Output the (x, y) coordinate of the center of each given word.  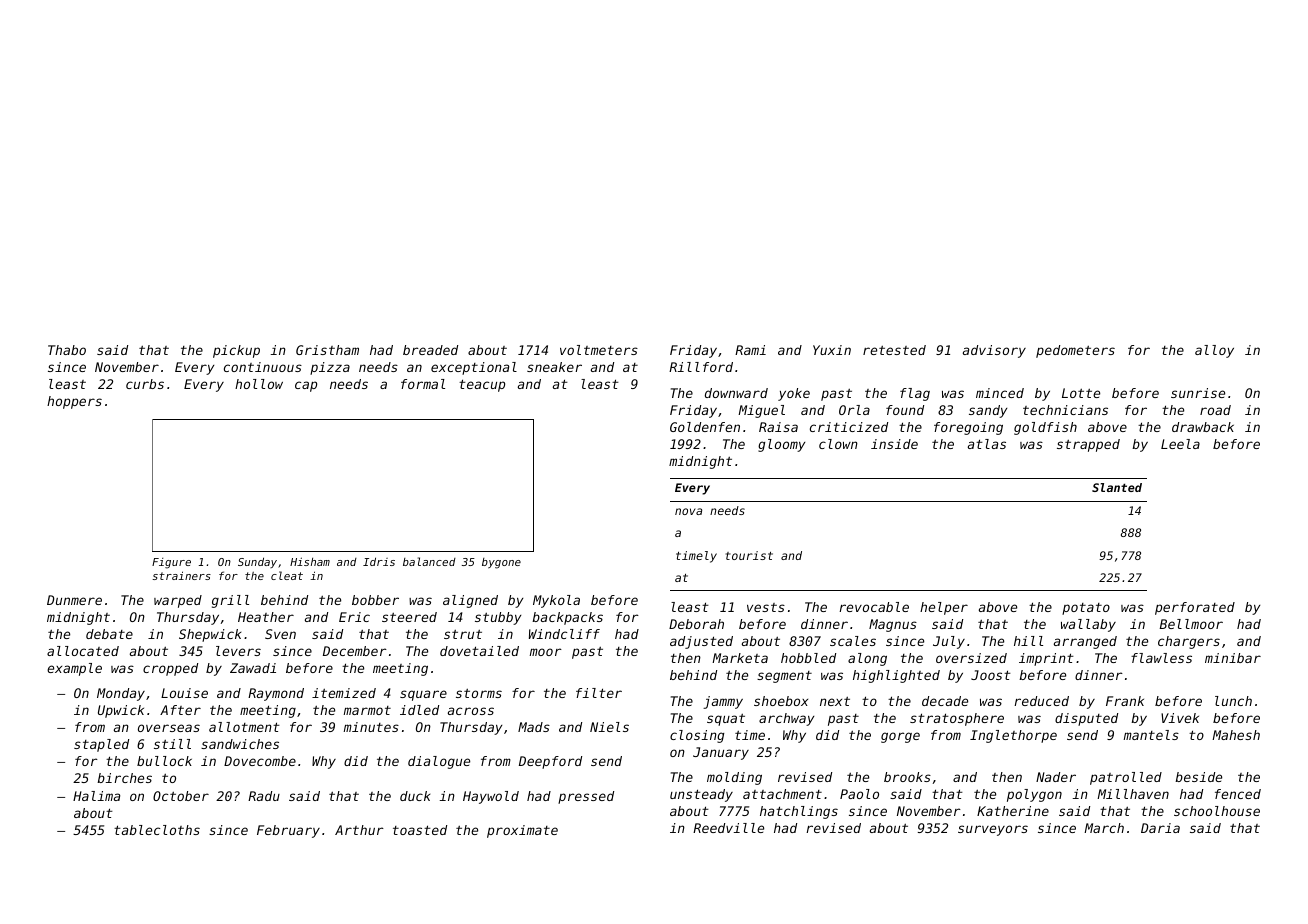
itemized (344, 693)
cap (306, 386)
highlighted (896, 676)
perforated (1195, 608)
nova (688, 511)
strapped (1088, 445)
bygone (501, 563)
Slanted (1117, 487)
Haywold (491, 797)
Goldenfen (705, 427)
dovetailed (479, 651)
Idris (379, 561)
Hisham (310, 561)
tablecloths (157, 830)
